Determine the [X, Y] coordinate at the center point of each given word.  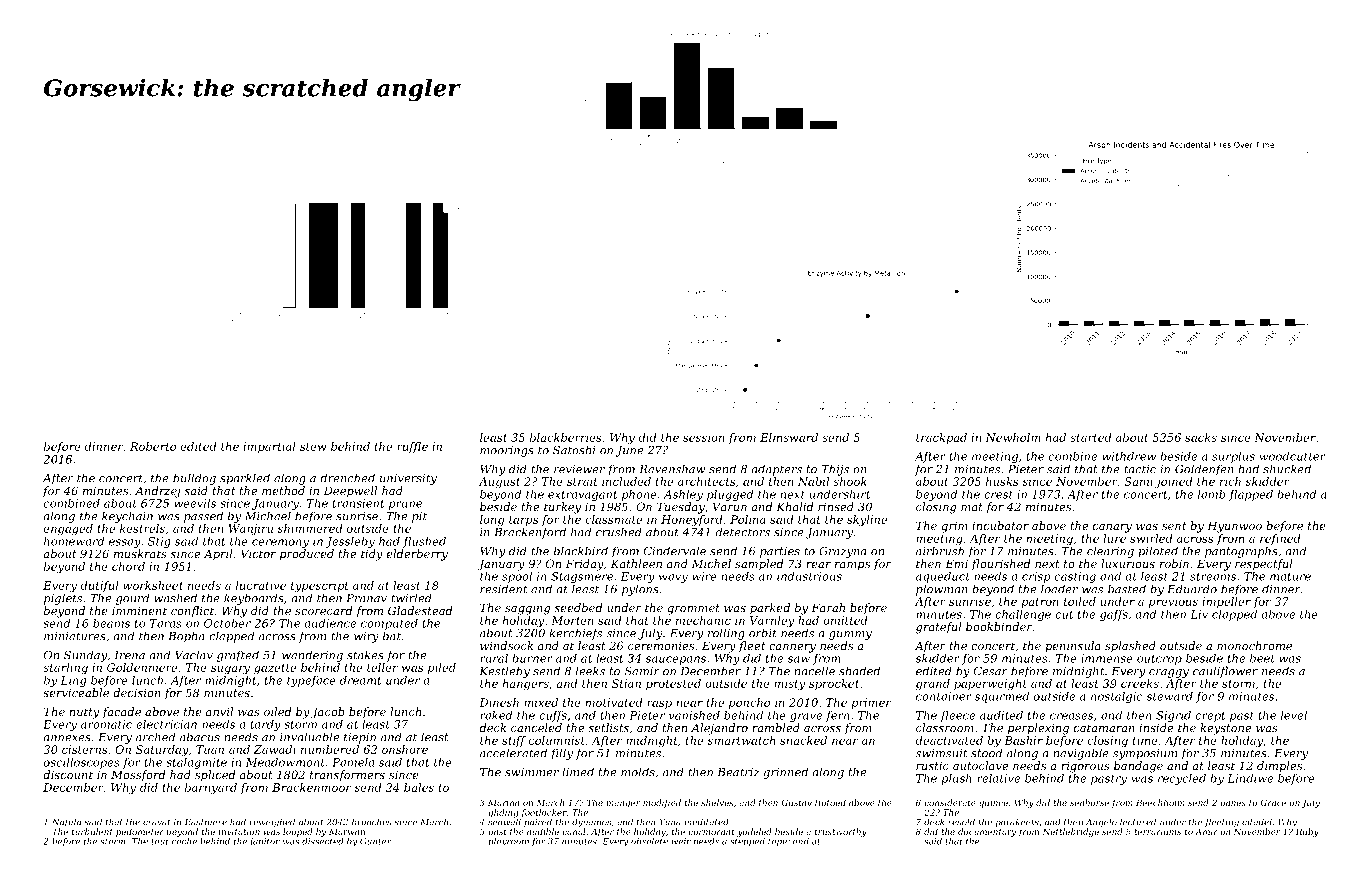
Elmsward [789, 437]
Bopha [186, 637]
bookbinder [999, 626]
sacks [1201, 437]
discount [68, 774]
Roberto [153, 446]
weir [681, 841]
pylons [640, 590]
